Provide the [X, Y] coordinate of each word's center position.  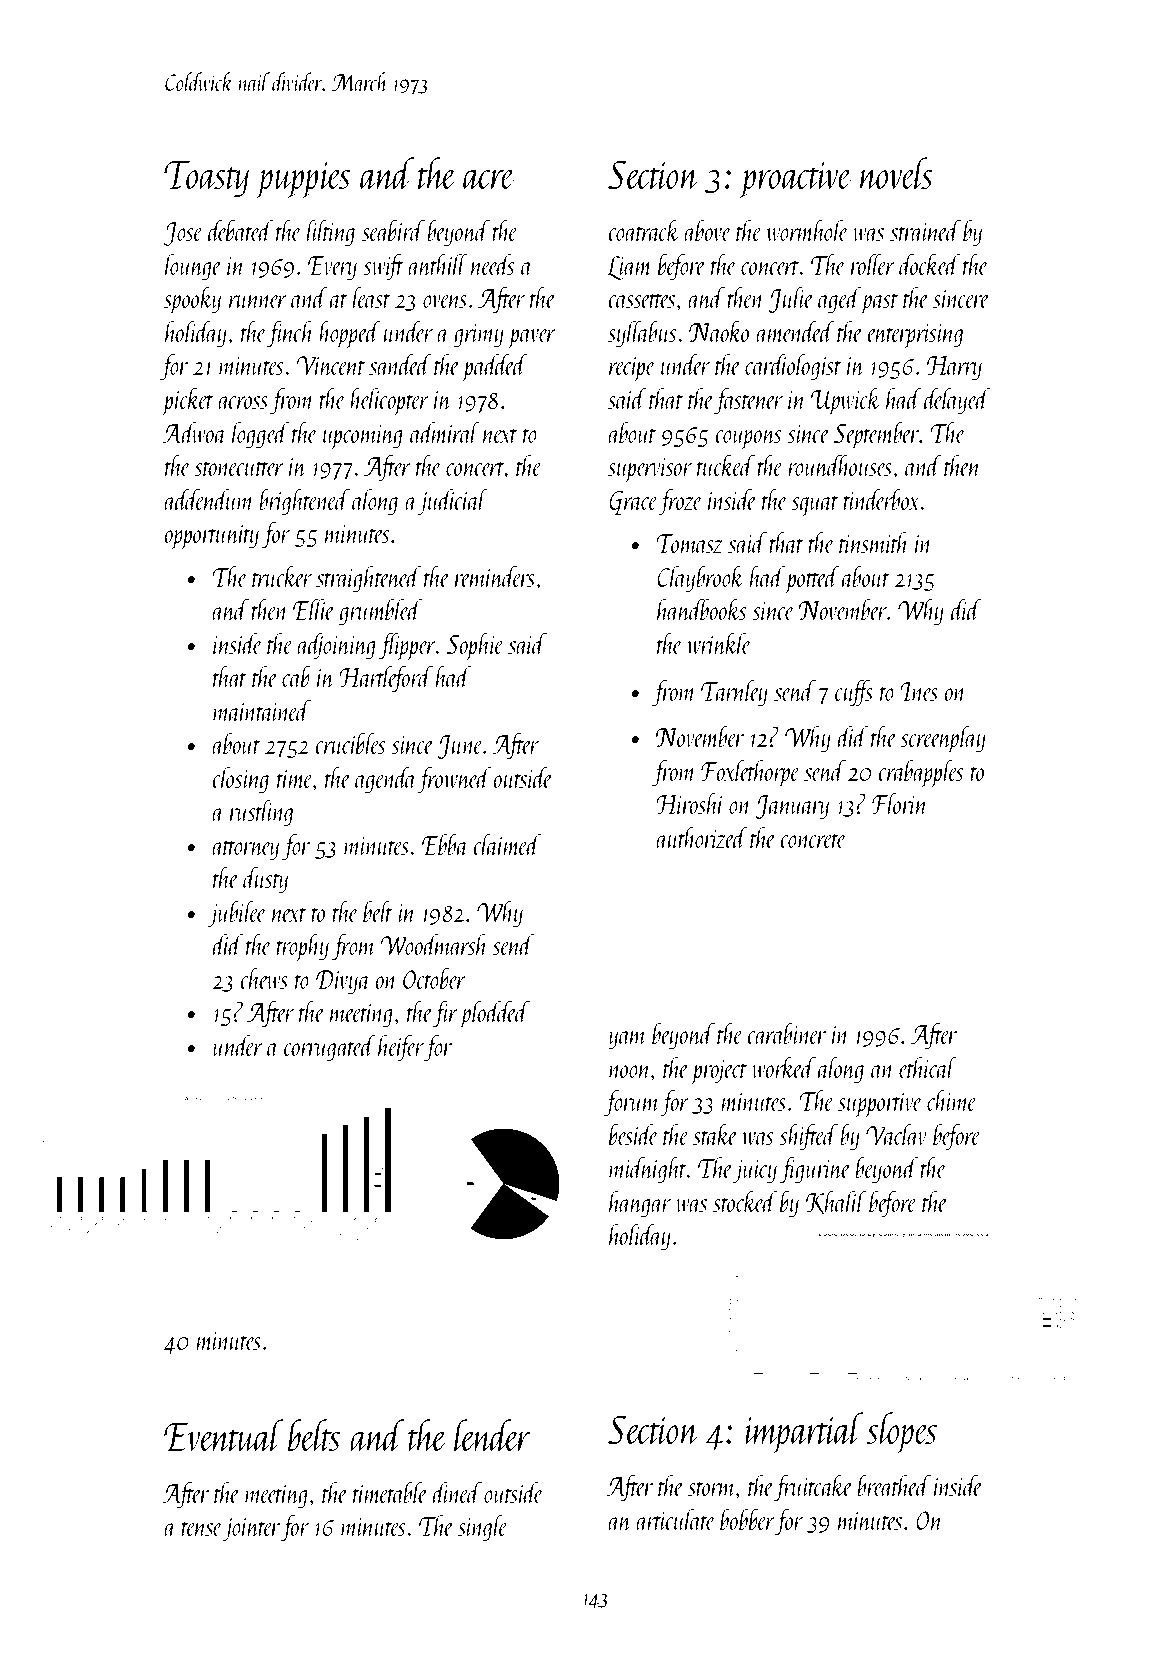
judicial [453, 502]
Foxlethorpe [750, 773]
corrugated [330, 1048]
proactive [795, 180]
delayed [957, 401]
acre [489, 180]
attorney [245, 850]
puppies [303, 180]
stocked [745, 1201]
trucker [282, 576]
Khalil [836, 1202]
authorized [702, 837]
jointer [251, 1530]
